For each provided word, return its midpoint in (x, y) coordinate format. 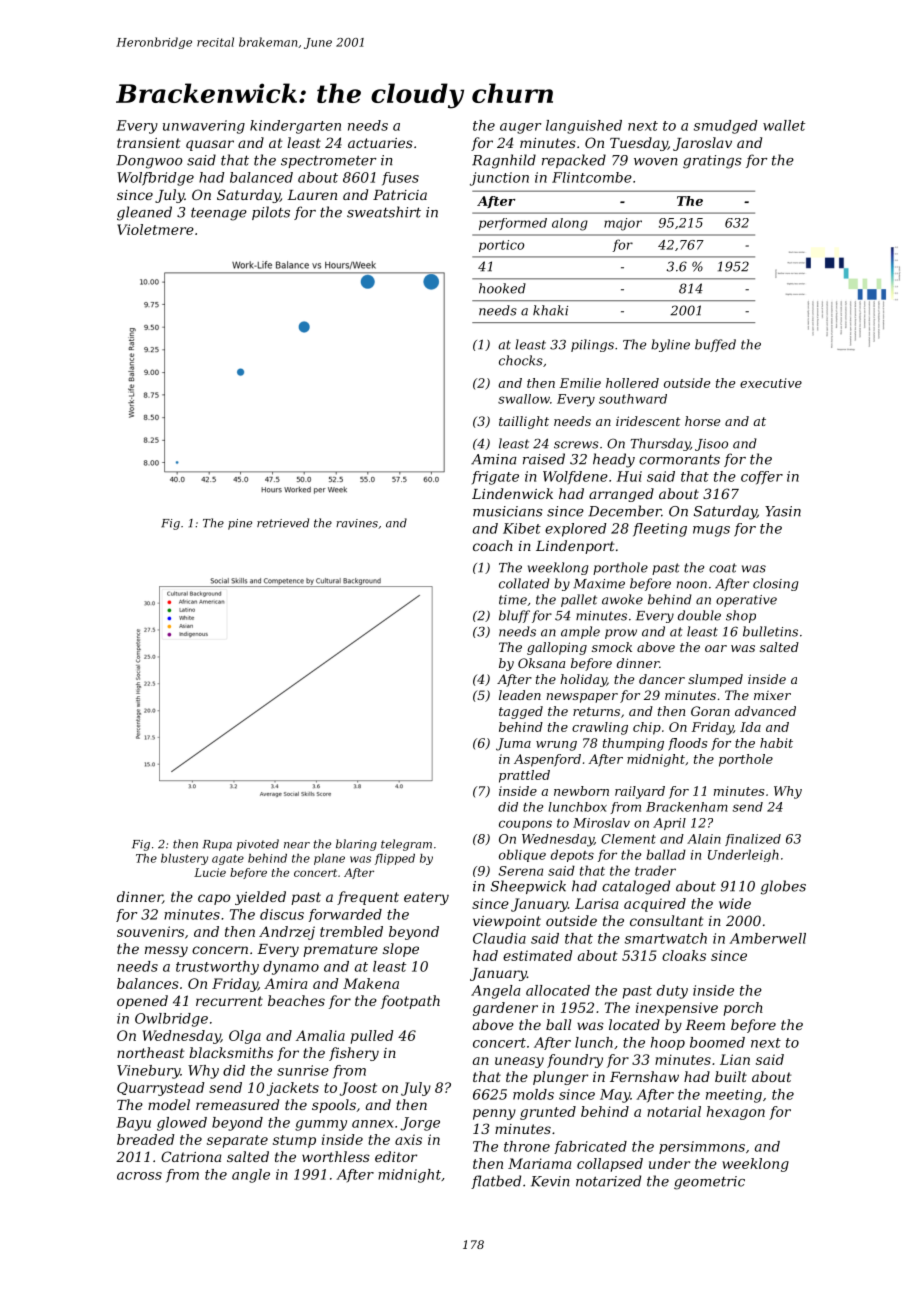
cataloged (636, 887)
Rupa (217, 845)
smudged (726, 127)
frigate (495, 478)
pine (240, 524)
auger (520, 128)
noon (692, 585)
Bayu (133, 1124)
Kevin (550, 1181)
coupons (525, 825)
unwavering (204, 127)
